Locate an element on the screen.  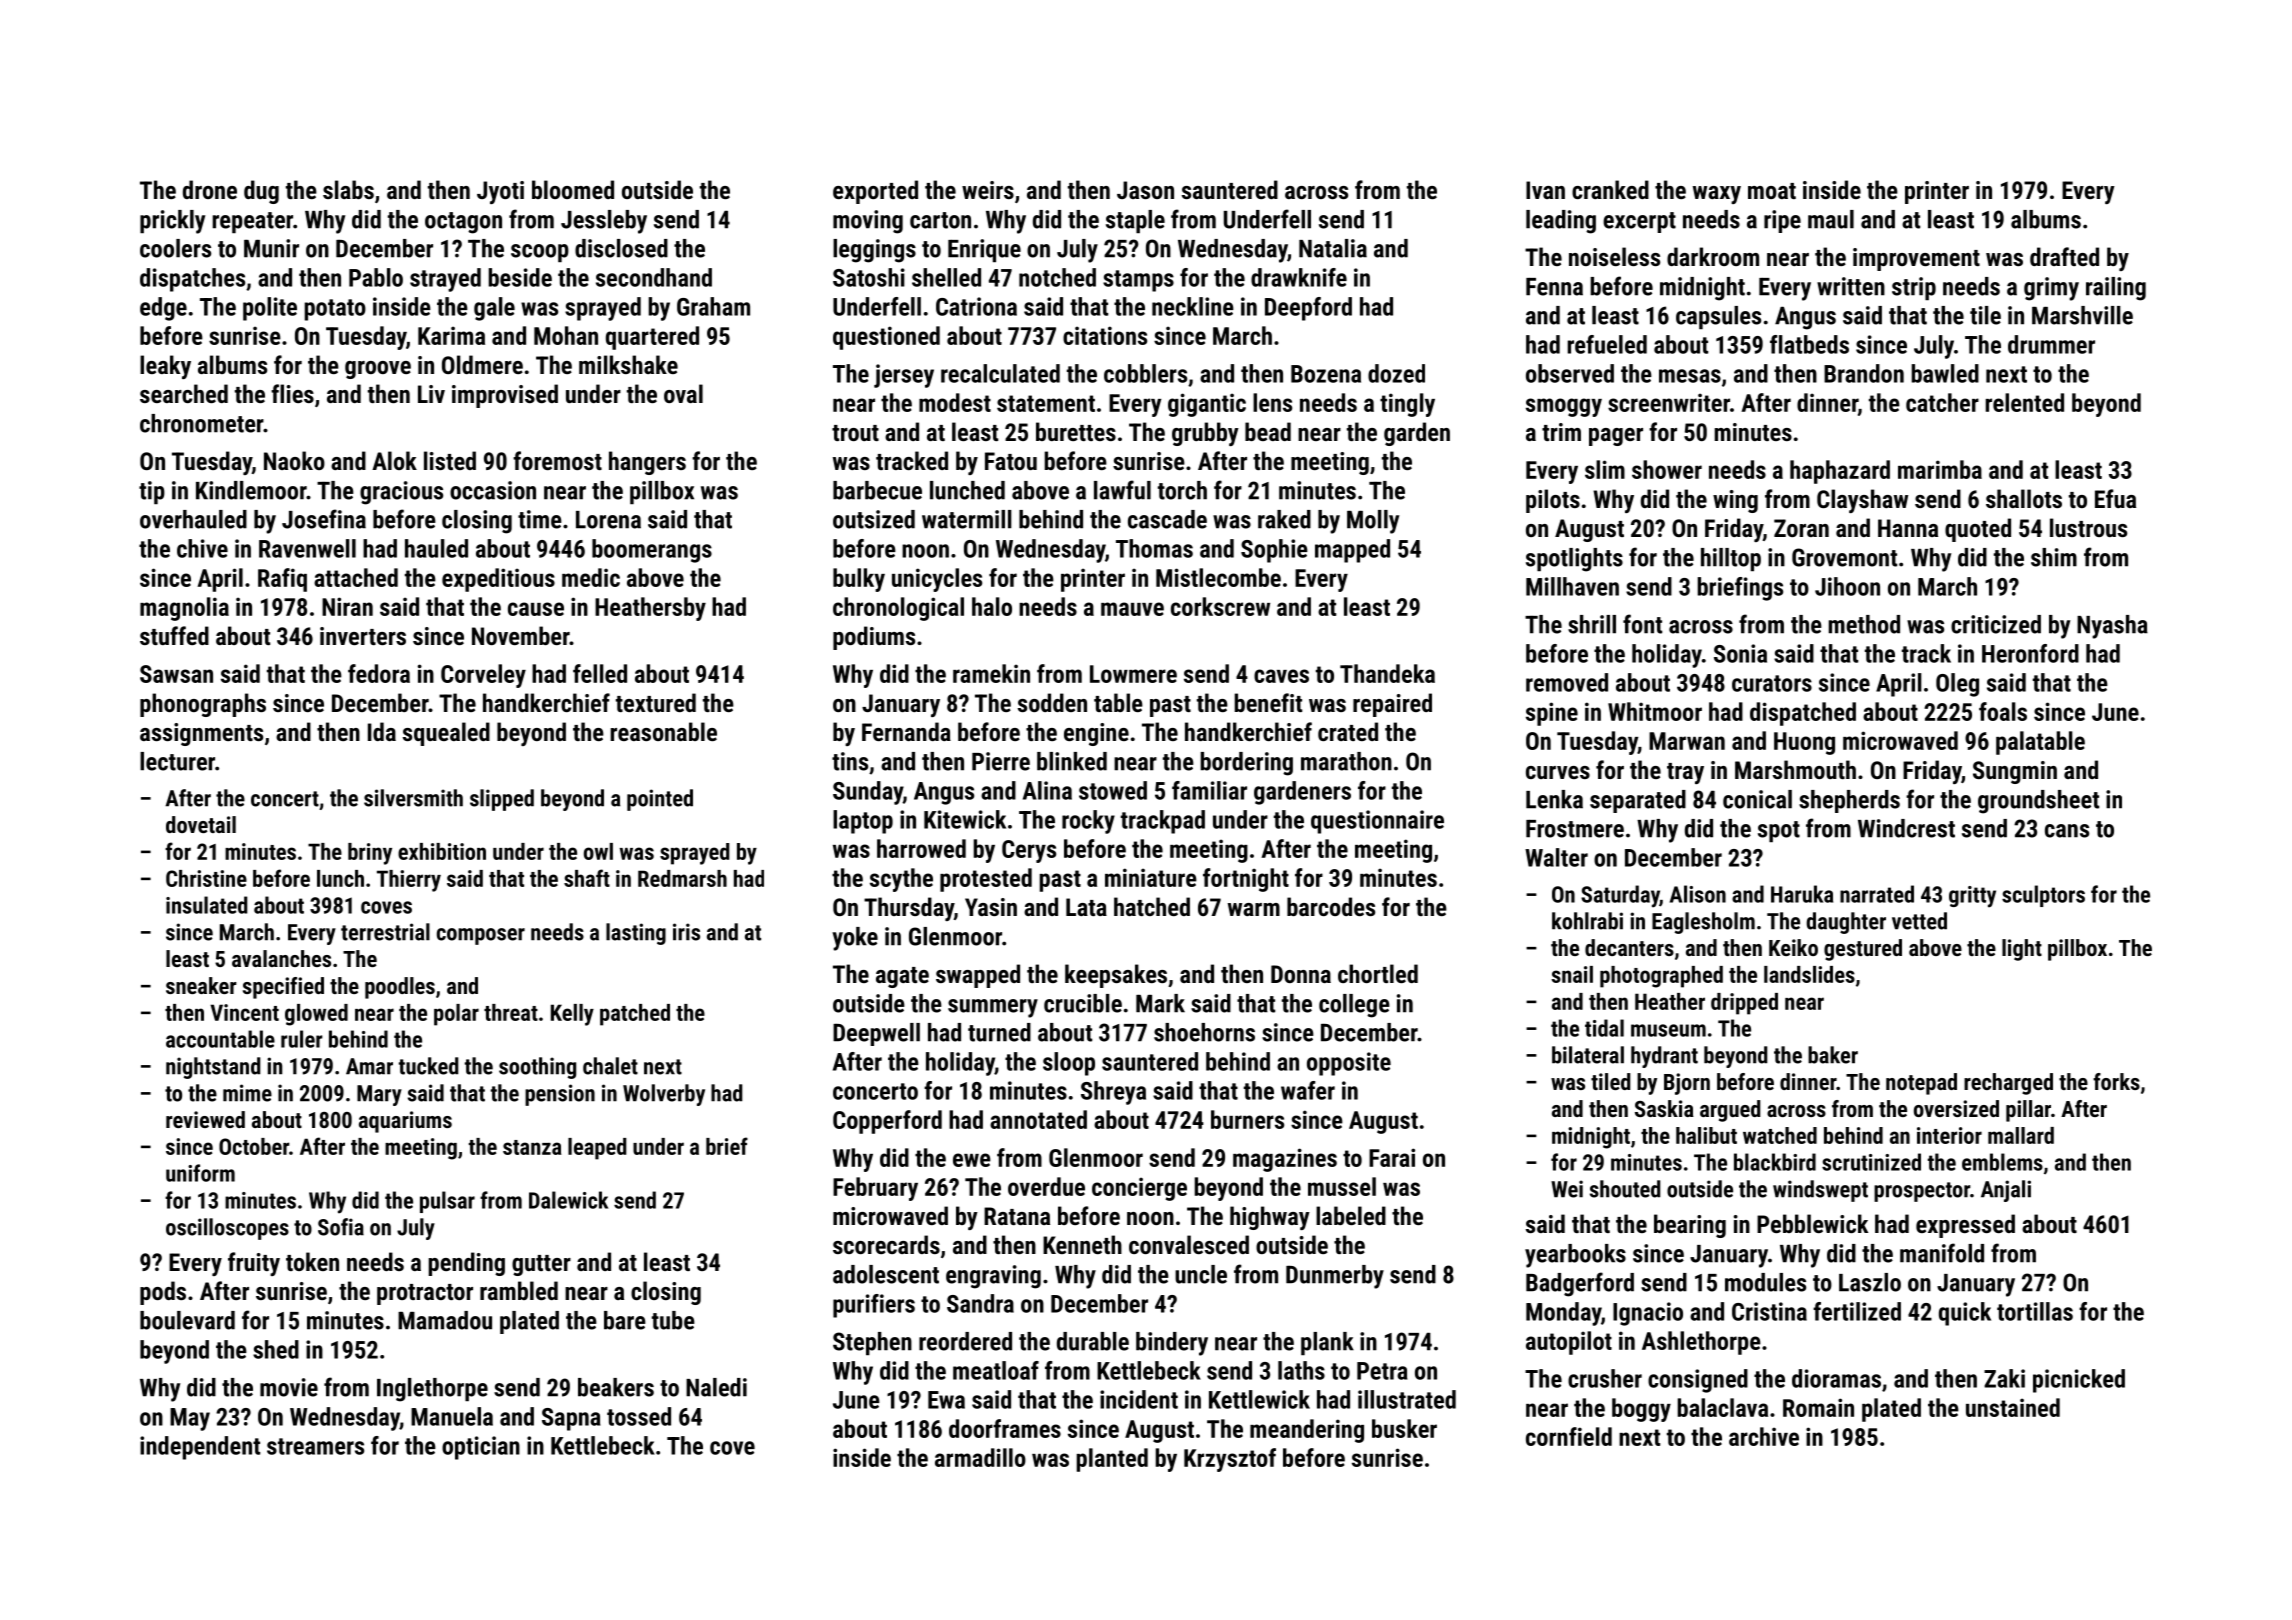
tip is located at coordinates (152, 492).
